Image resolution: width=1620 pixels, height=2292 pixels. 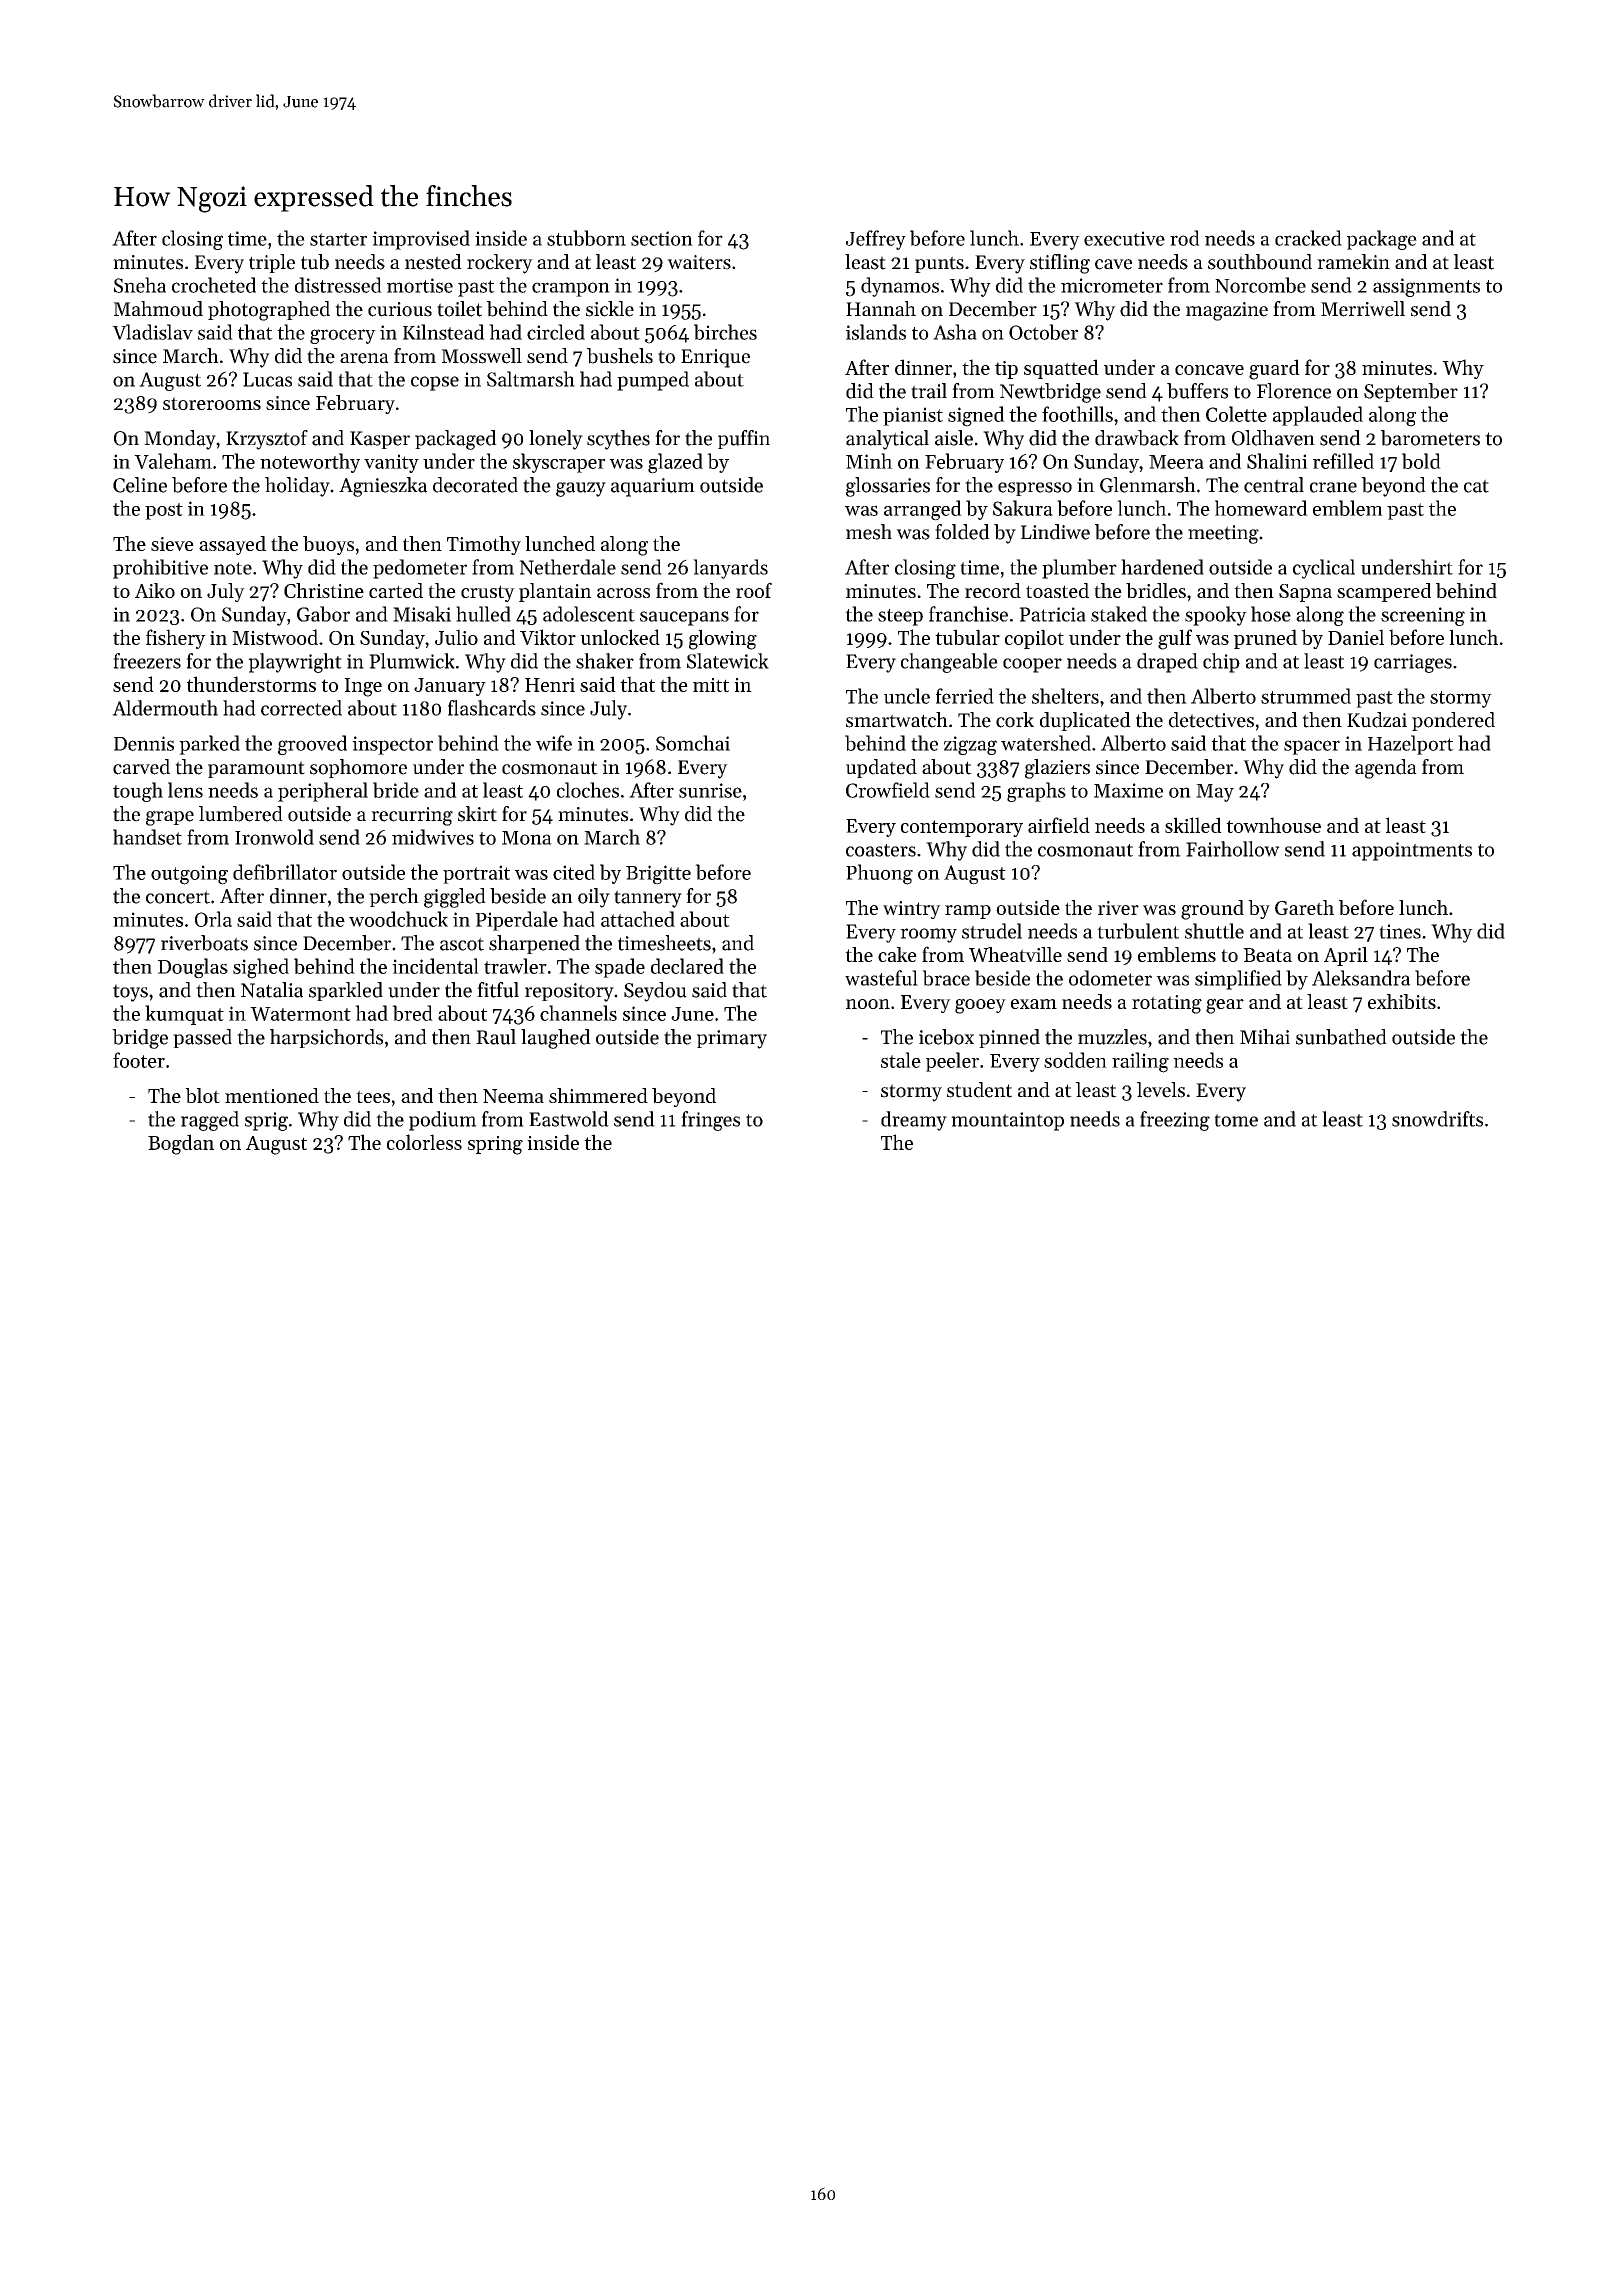 I want to click on attached, so click(x=638, y=919).
